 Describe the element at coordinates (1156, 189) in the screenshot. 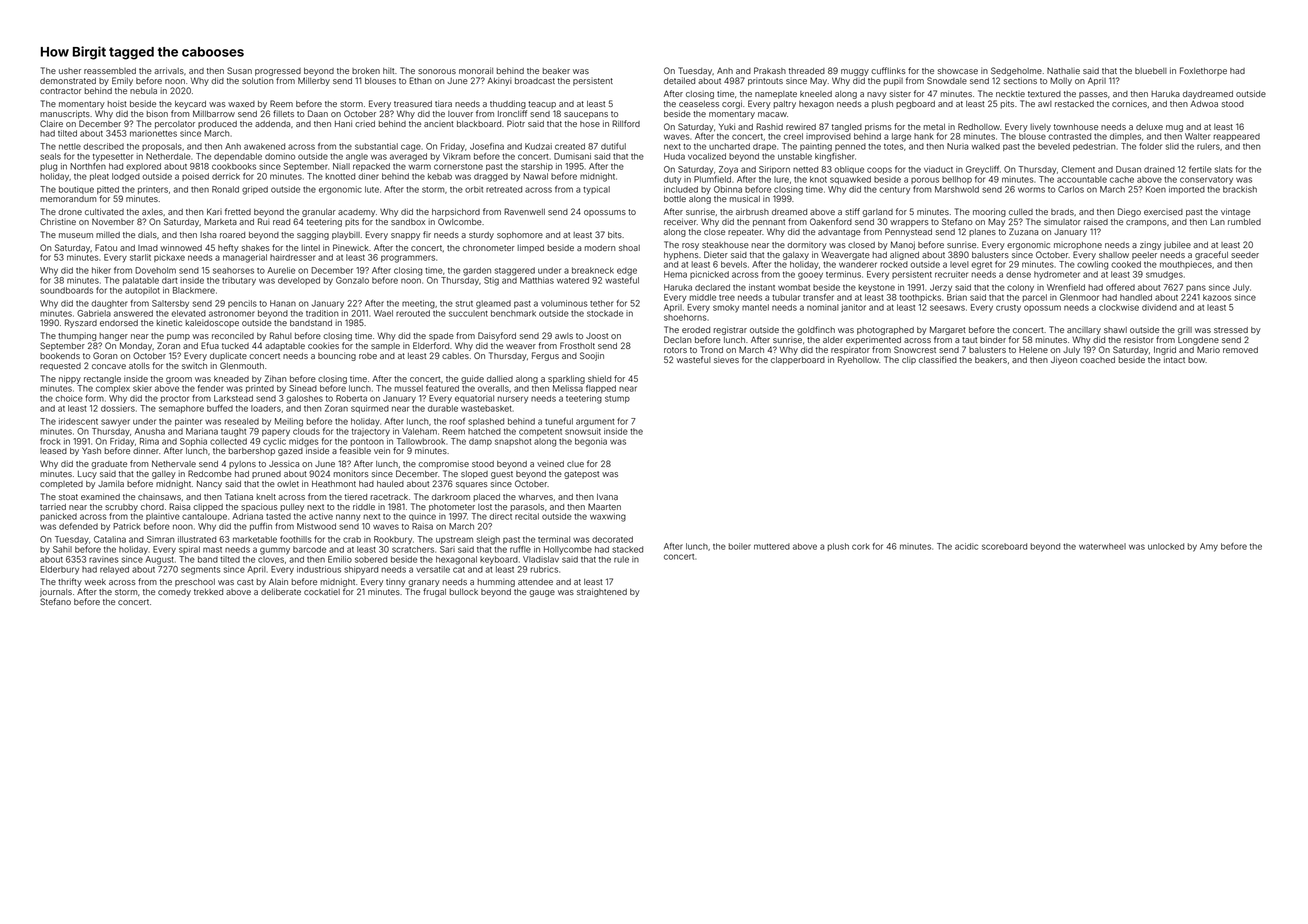

I see `Koen` at that location.
